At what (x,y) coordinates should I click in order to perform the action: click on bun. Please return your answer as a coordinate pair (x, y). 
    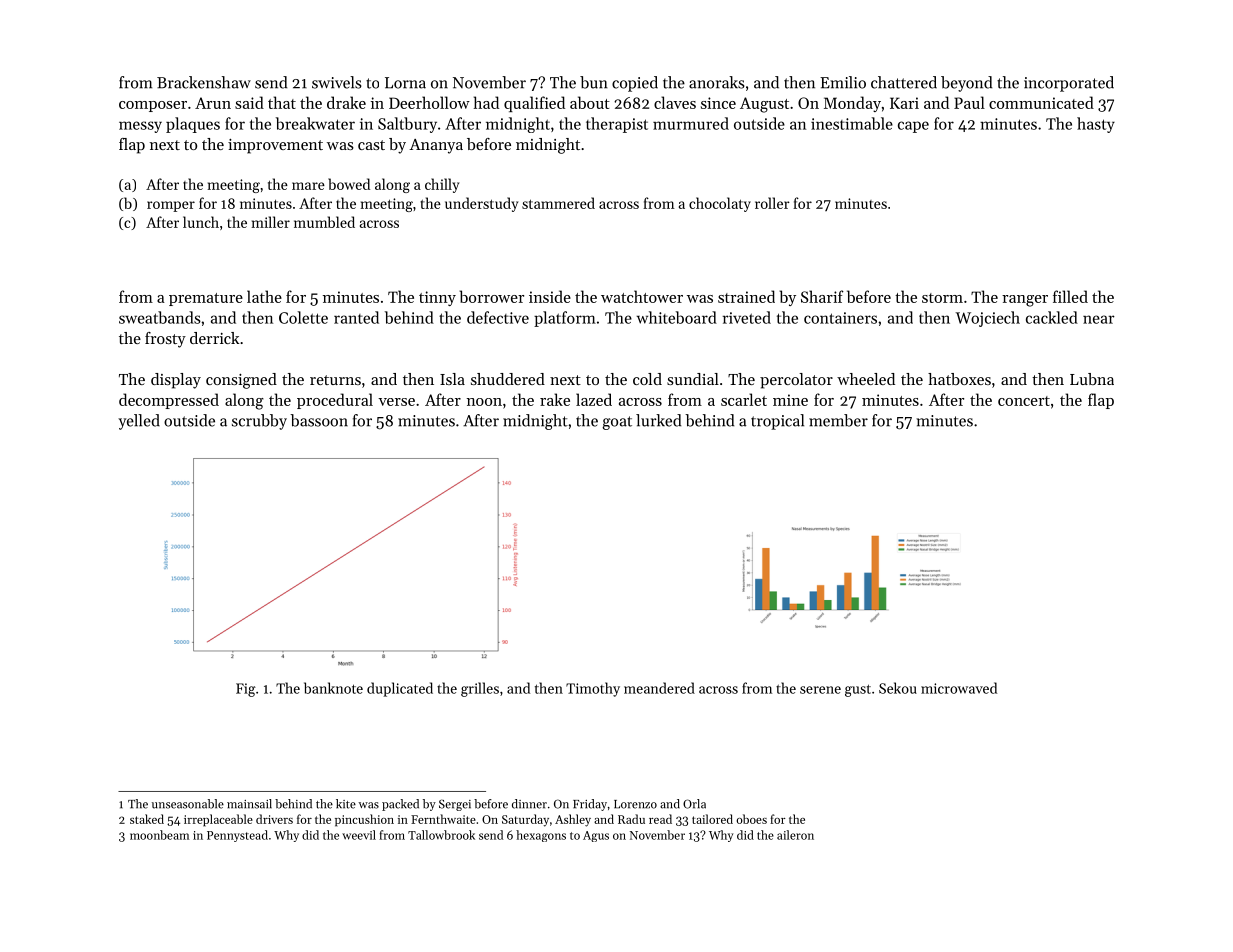
    Looking at the image, I should click on (594, 82).
